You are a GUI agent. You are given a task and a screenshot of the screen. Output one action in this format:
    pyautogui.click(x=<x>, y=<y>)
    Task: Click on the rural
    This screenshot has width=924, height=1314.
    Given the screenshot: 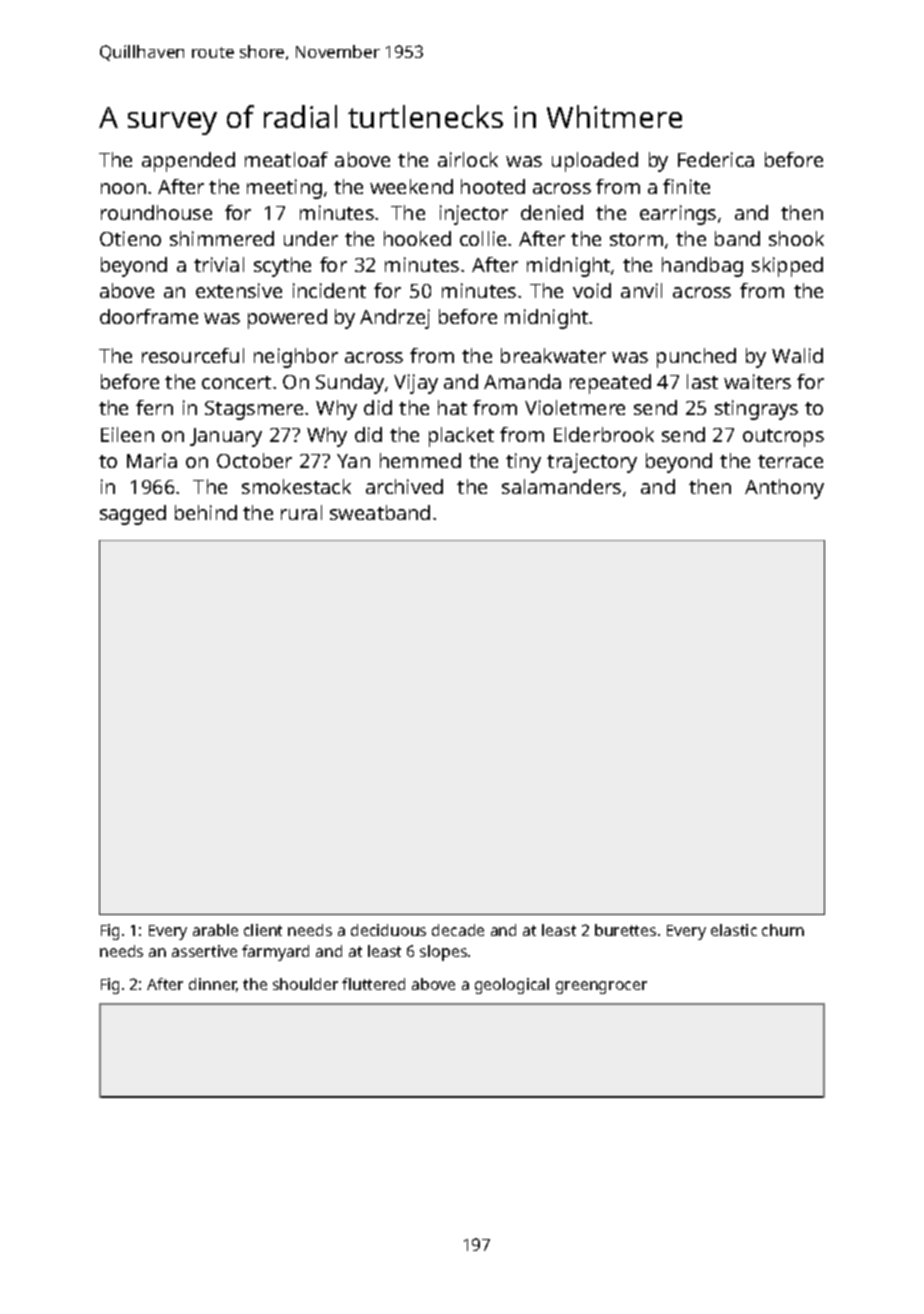 What is the action you would take?
    pyautogui.click(x=301, y=512)
